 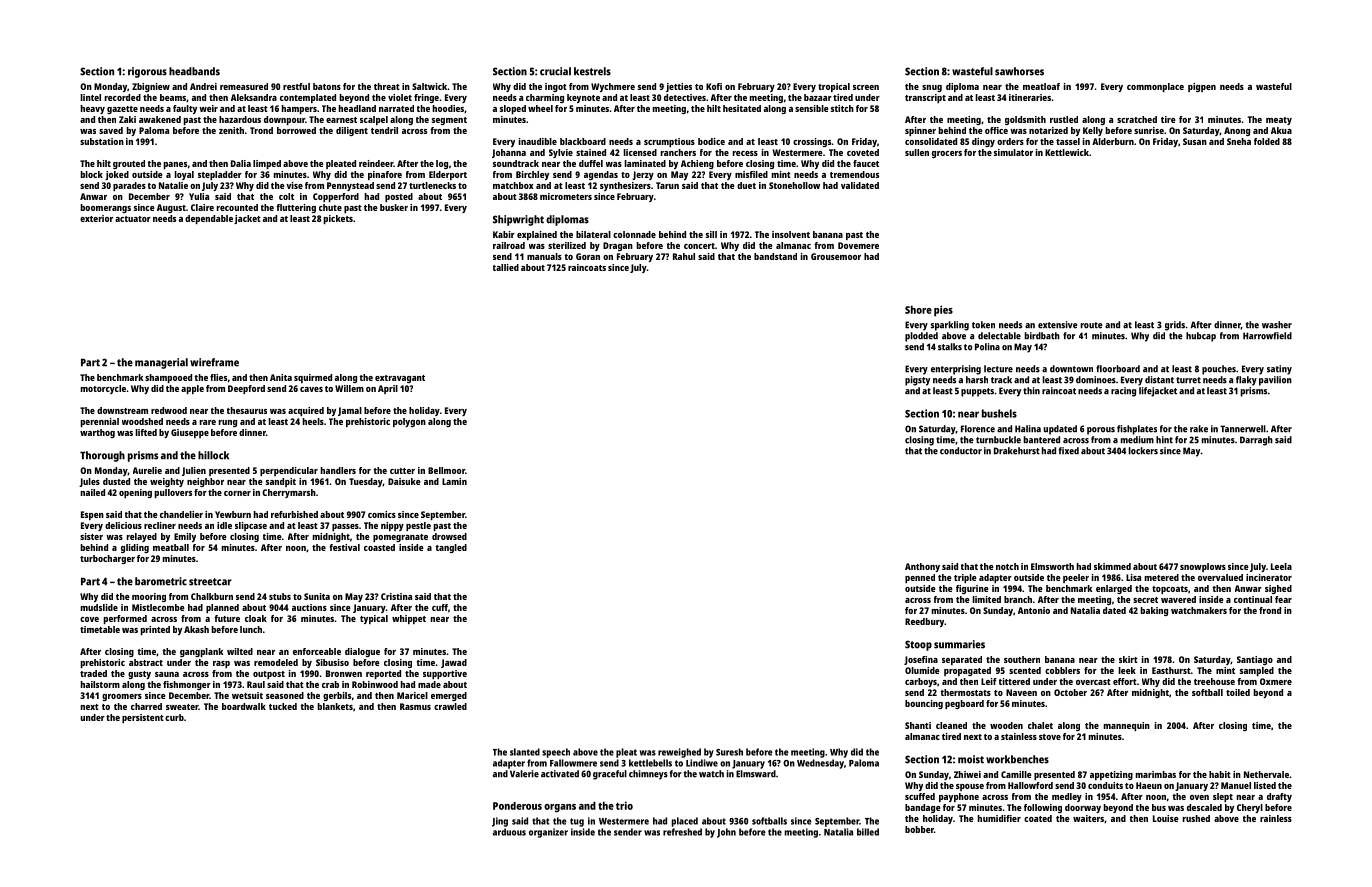 I want to click on meaty, so click(x=1279, y=121).
